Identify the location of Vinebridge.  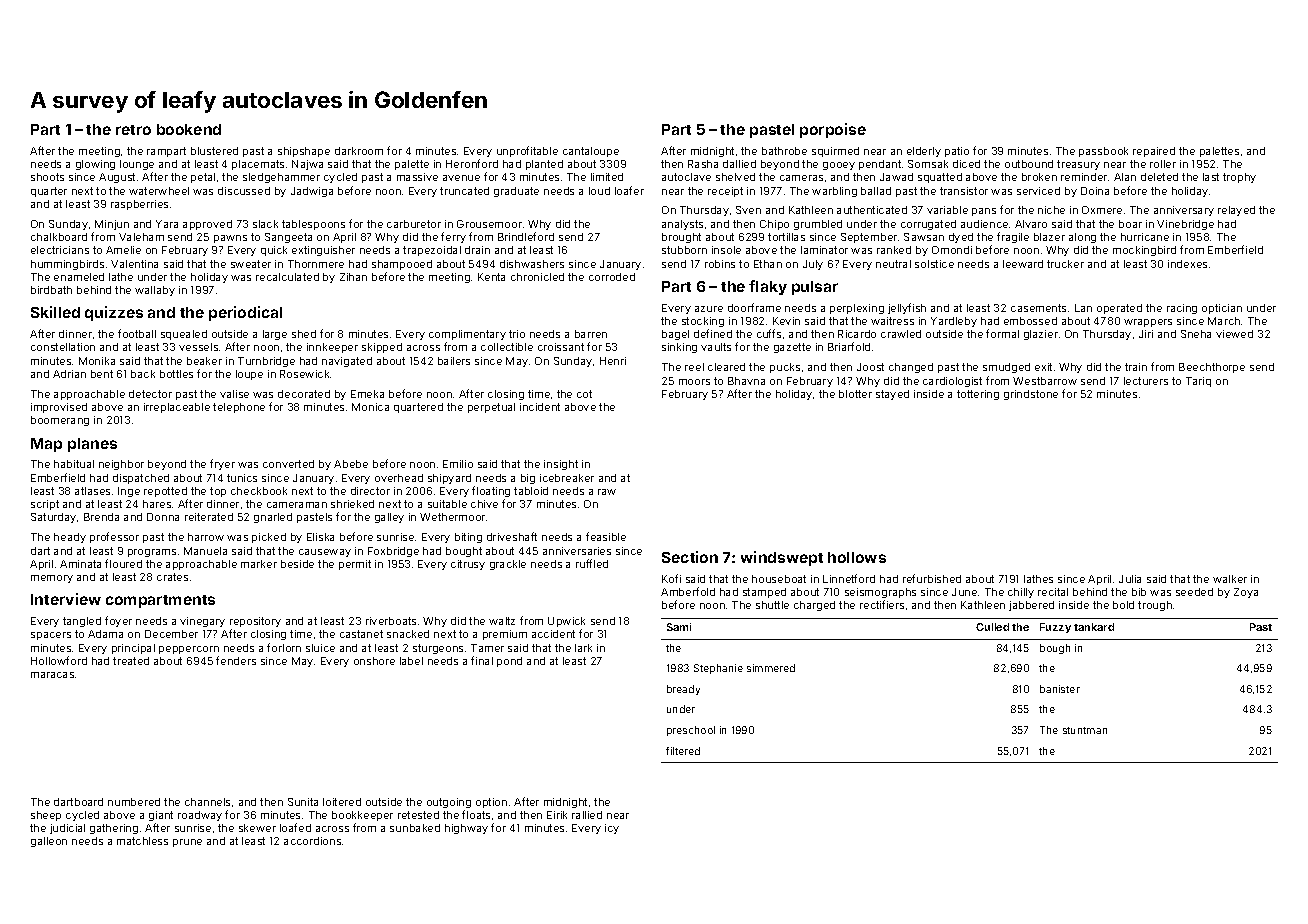
(1185, 225).
